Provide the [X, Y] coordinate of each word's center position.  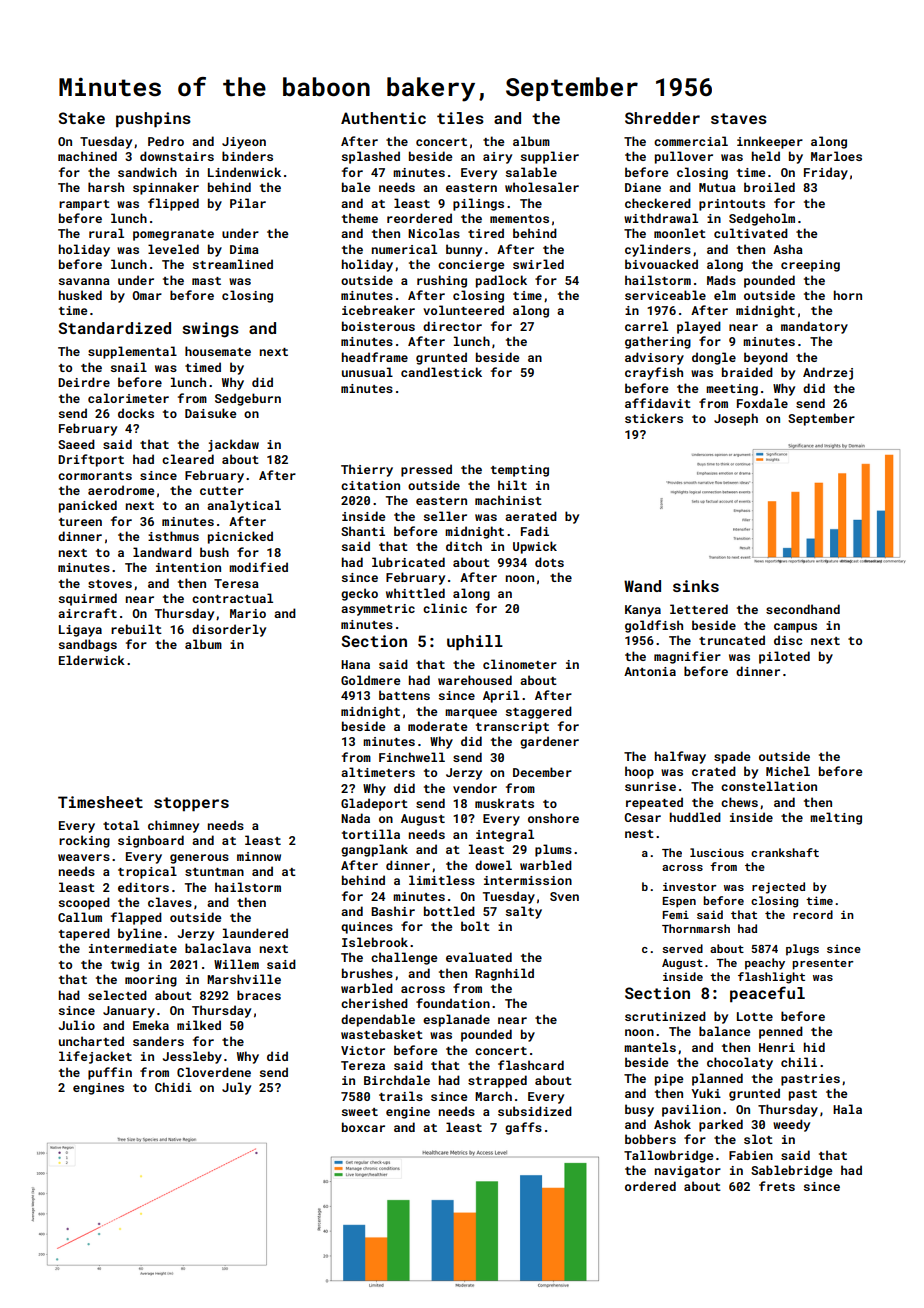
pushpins [153, 120]
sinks [696, 586]
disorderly [229, 630]
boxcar [363, 1127]
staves [739, 118]
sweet [360, 1112]
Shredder [662, 118]
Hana [355, 664]
